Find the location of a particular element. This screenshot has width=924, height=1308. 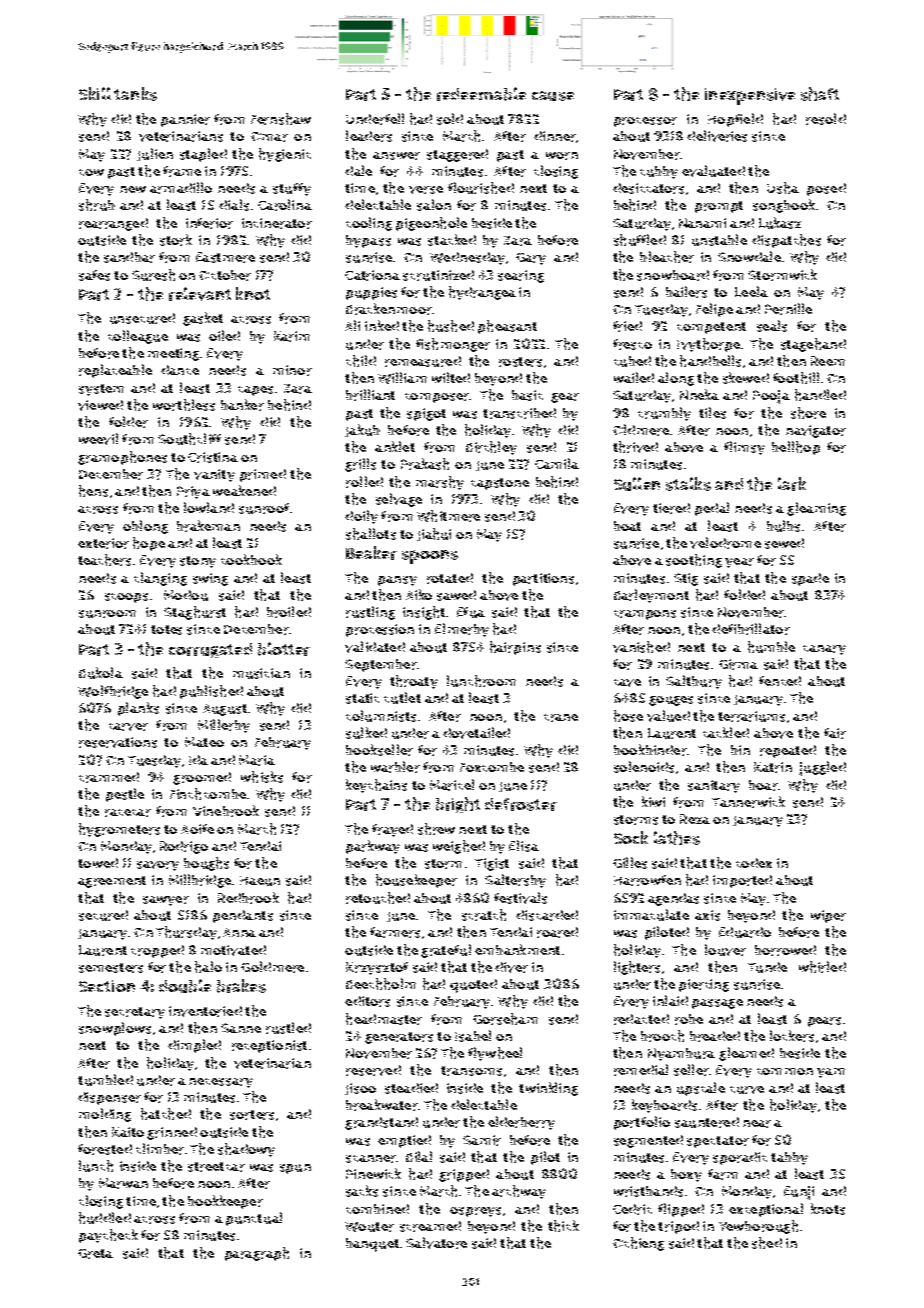

flimsy is located at coordinates (744, 448).
